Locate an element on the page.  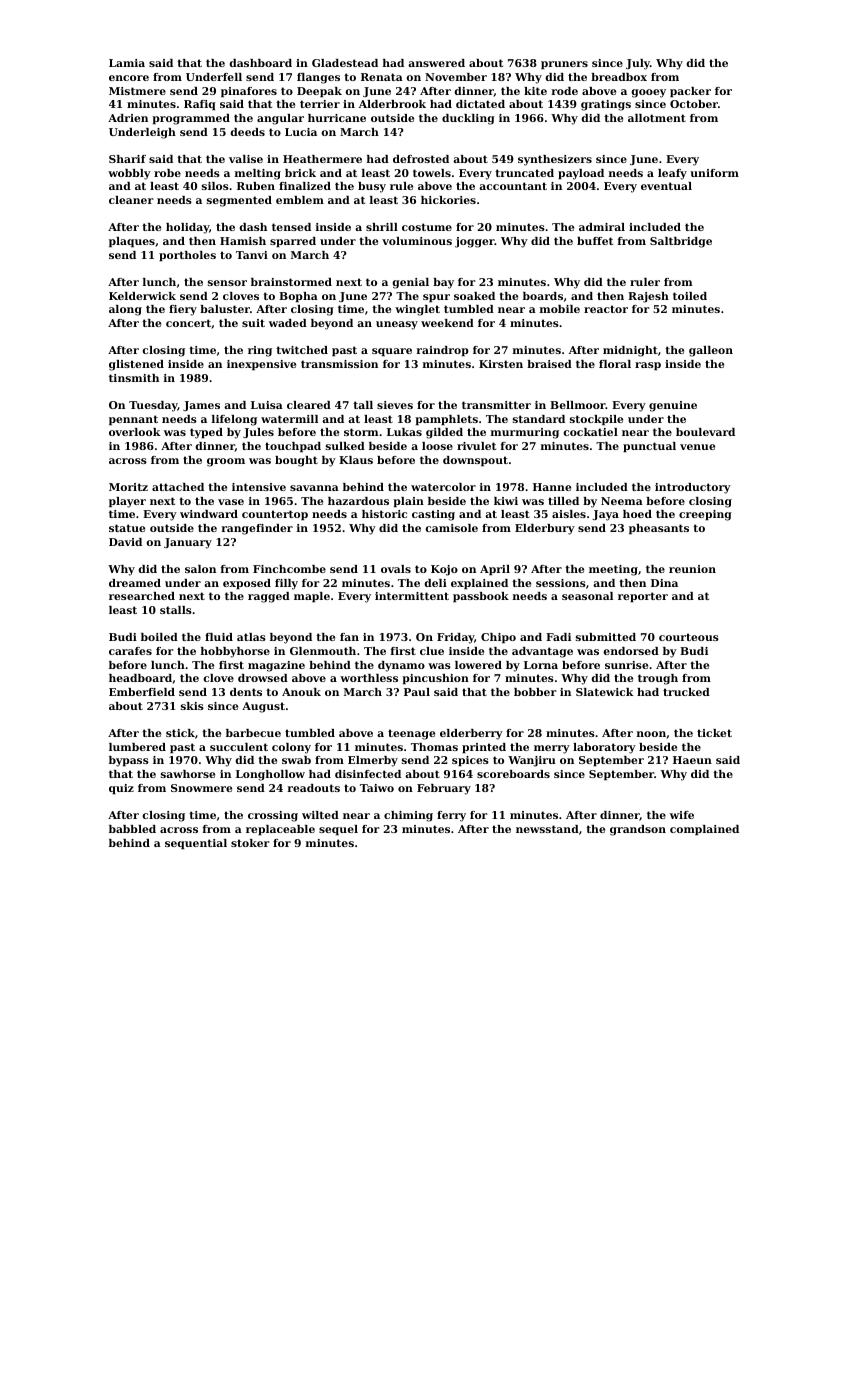
salon is located at coordinates (200, 569).
